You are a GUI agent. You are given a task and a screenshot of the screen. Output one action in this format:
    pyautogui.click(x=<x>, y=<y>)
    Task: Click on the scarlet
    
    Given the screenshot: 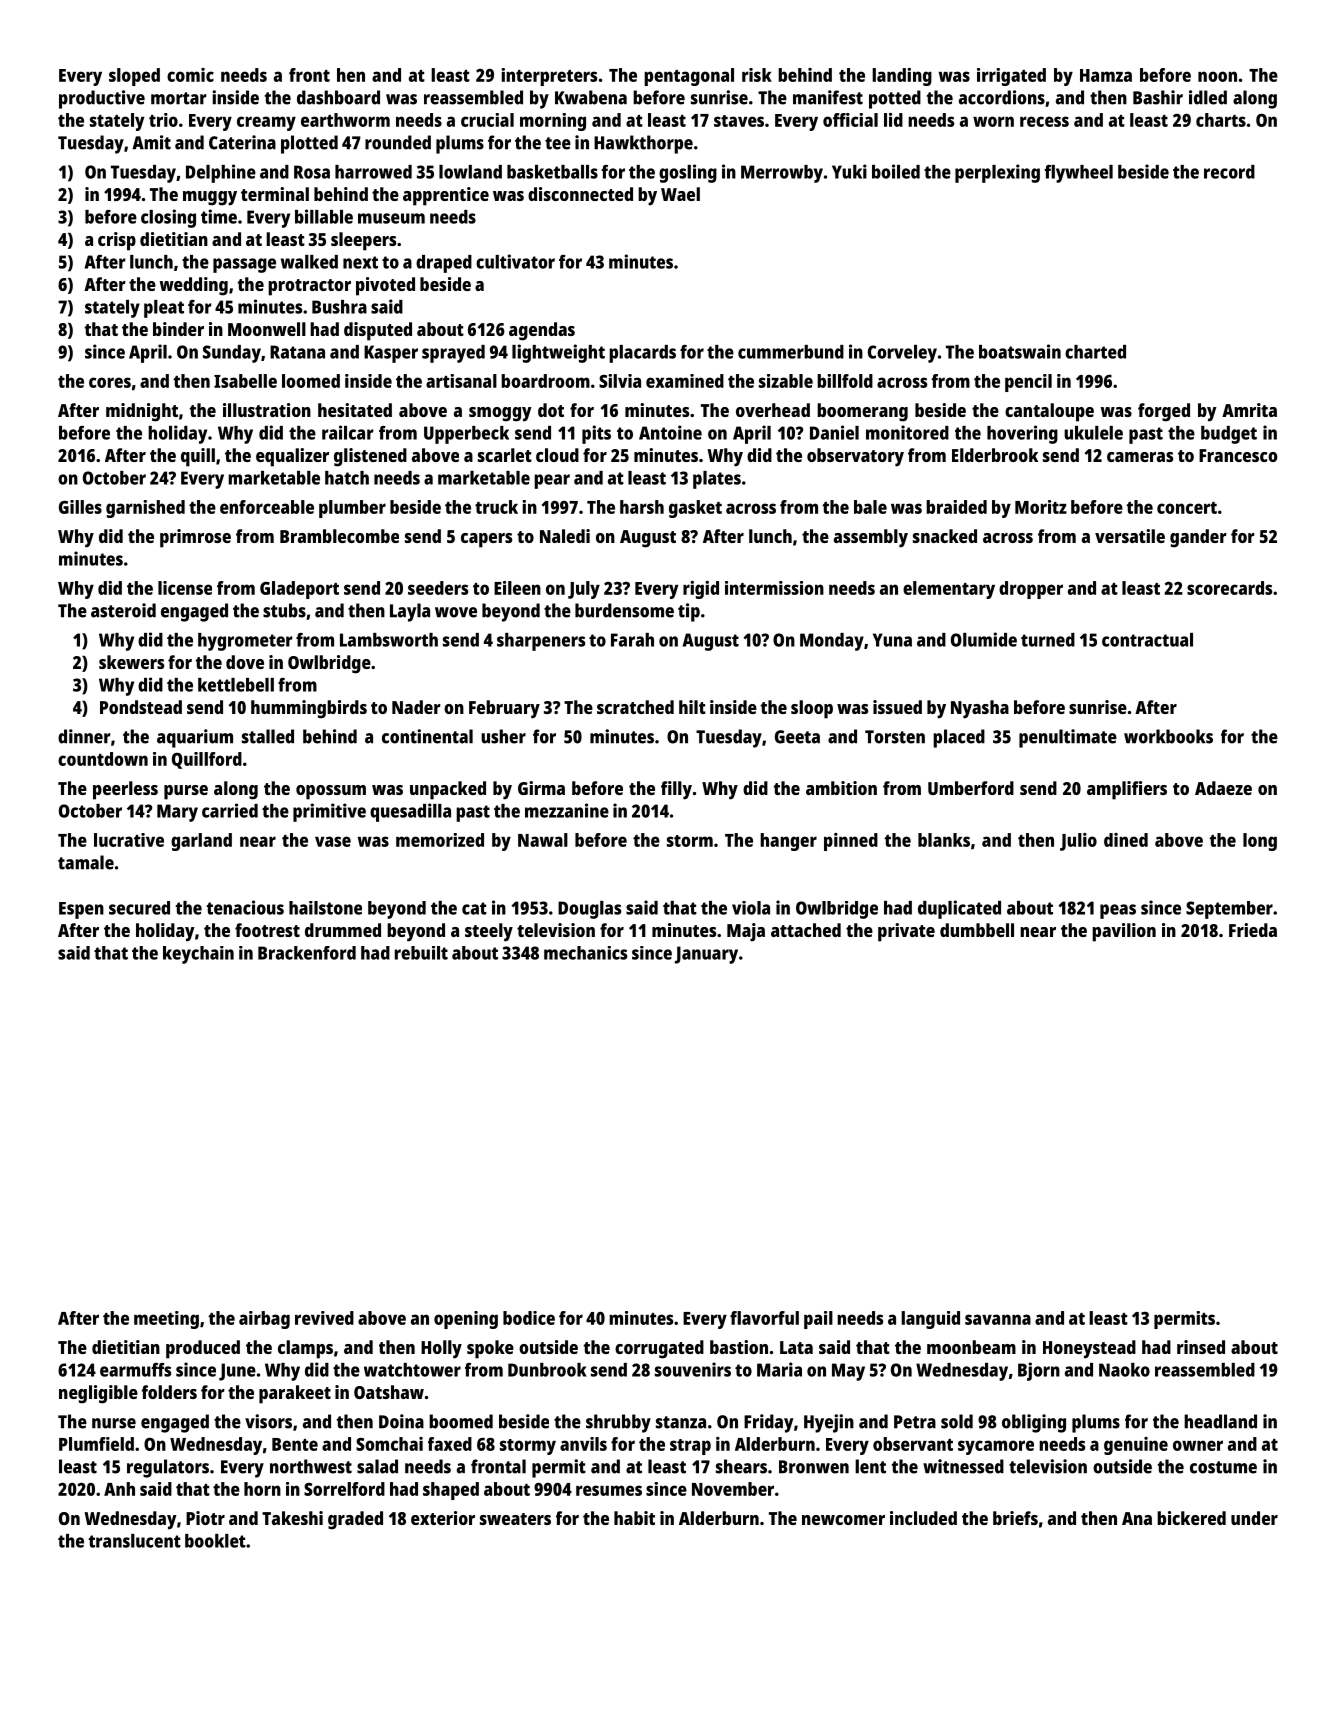 What is the action you would take?
    pyautogui.click(x=505, y=455)
